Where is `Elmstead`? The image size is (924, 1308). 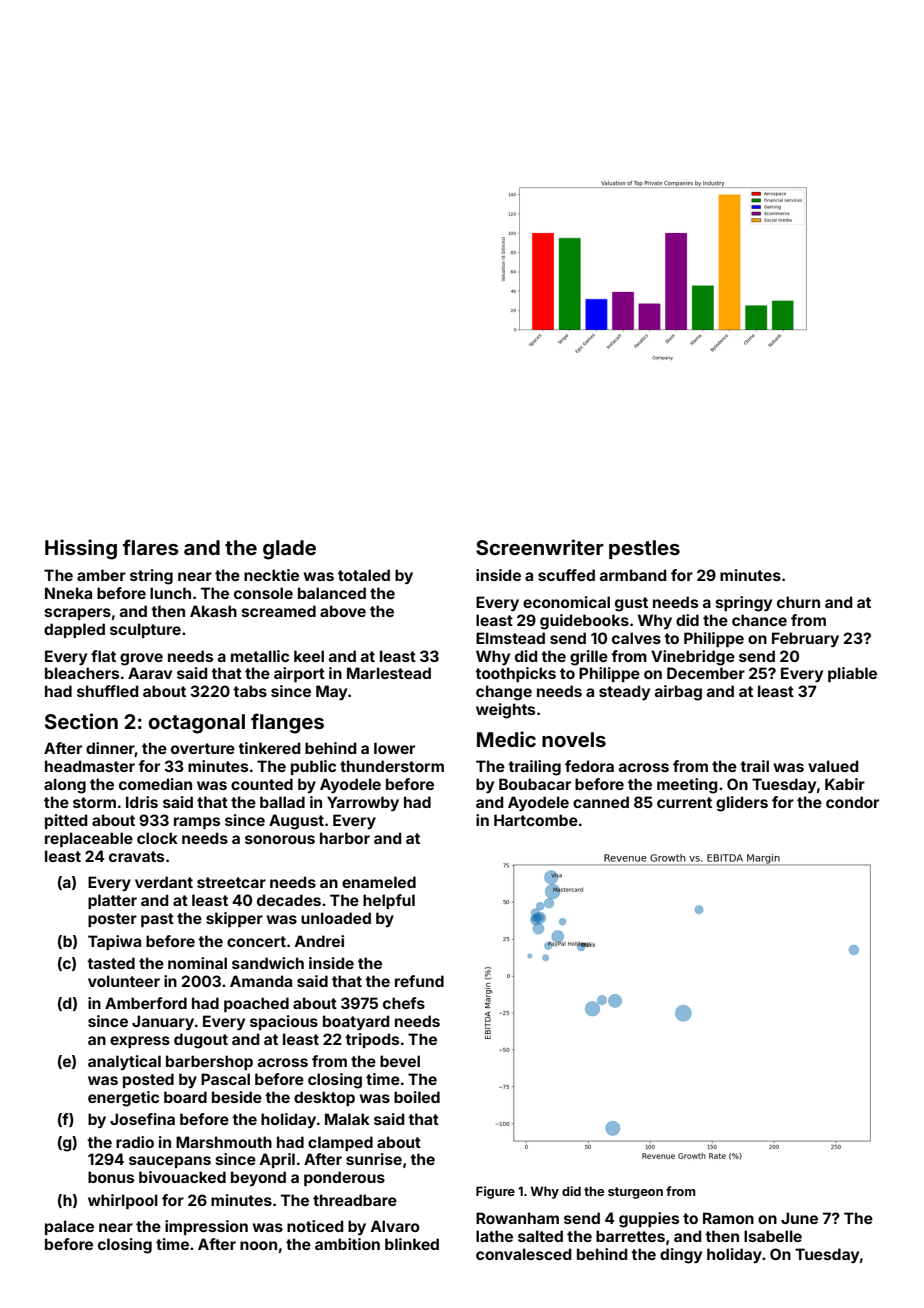 Elmstead is located at coordinates (510, 638).
